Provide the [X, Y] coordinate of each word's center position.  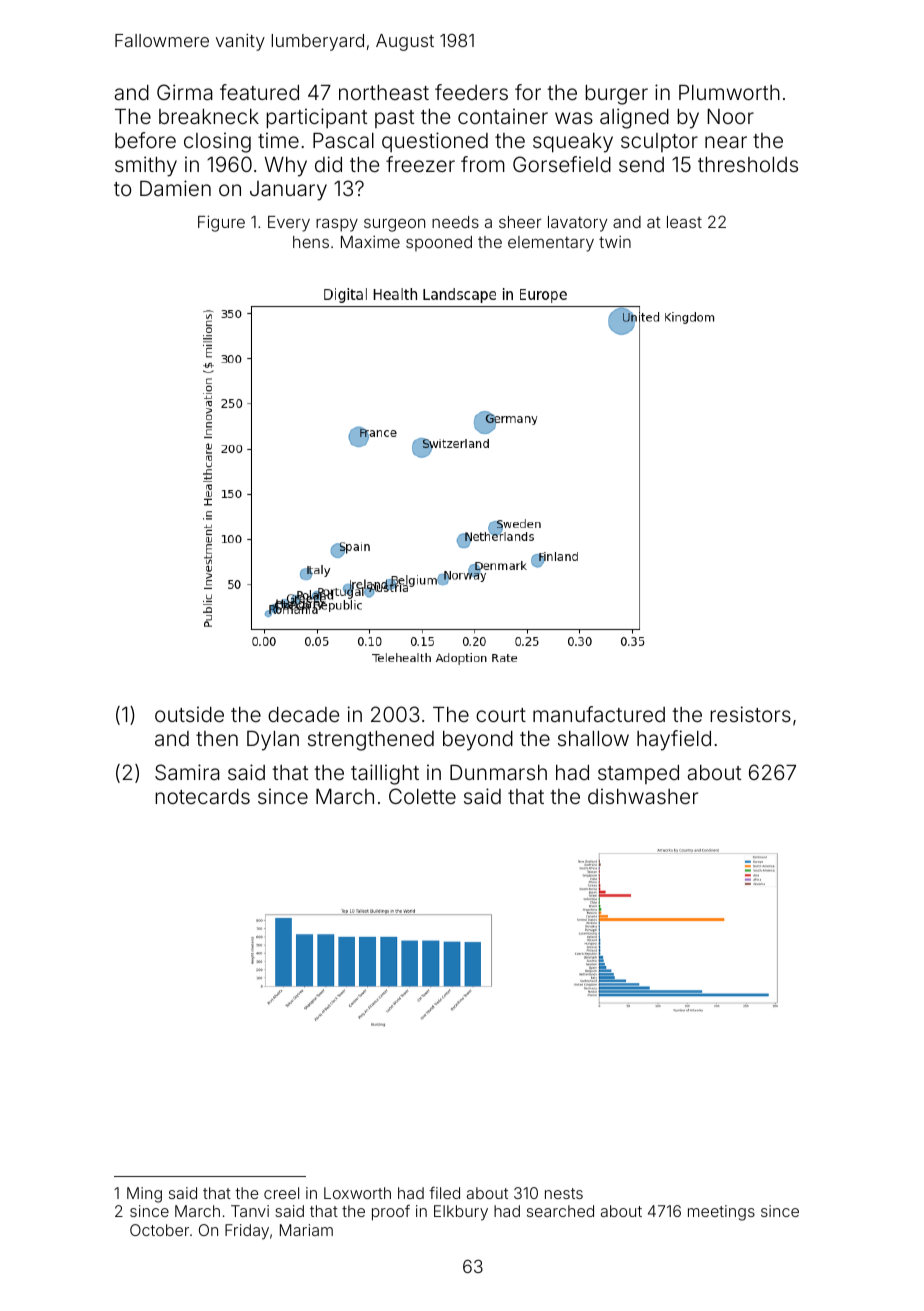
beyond [478, 741]
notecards [202, 796]
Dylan [273, 741]
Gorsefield [562, 164]
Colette [422, 796]
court [501, 715]
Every [289, 224]
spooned [439, 244]
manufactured [599, 714]
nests [564, 1193]
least [684, 222]
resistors [750, 714]
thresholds [748, 164]
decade [303, 714]
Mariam [306, 1230]
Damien [175, 188]
